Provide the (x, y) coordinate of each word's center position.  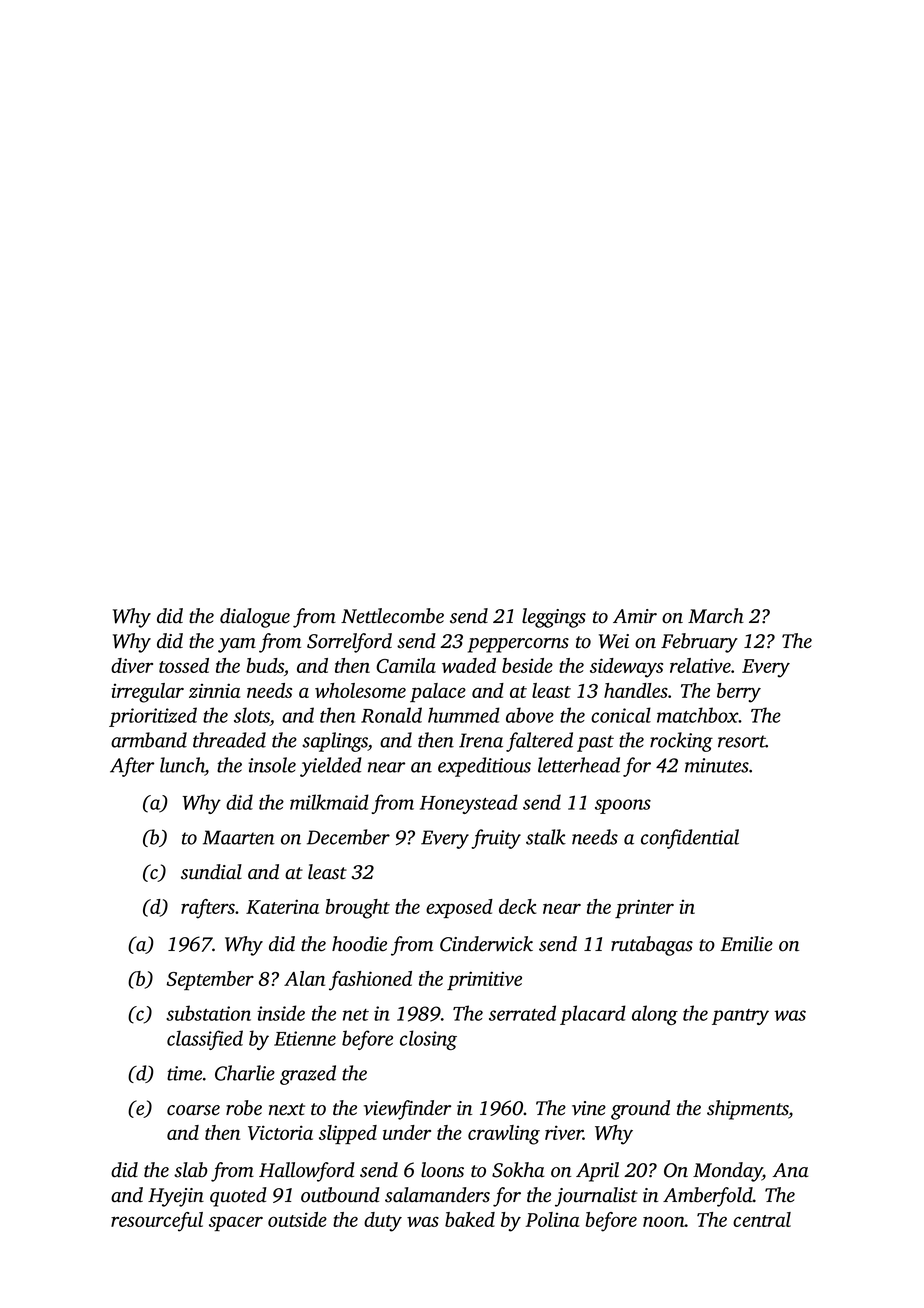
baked (470, 1219)
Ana (791, 1170)
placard (593, 1015)
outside (297, 1219)
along (655, 1015)
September (210, 980)
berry (739, 693)
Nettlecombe (392, 616)
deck (517, 906)
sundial (211, 872)
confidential (690, 839)
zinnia (214, 690)
